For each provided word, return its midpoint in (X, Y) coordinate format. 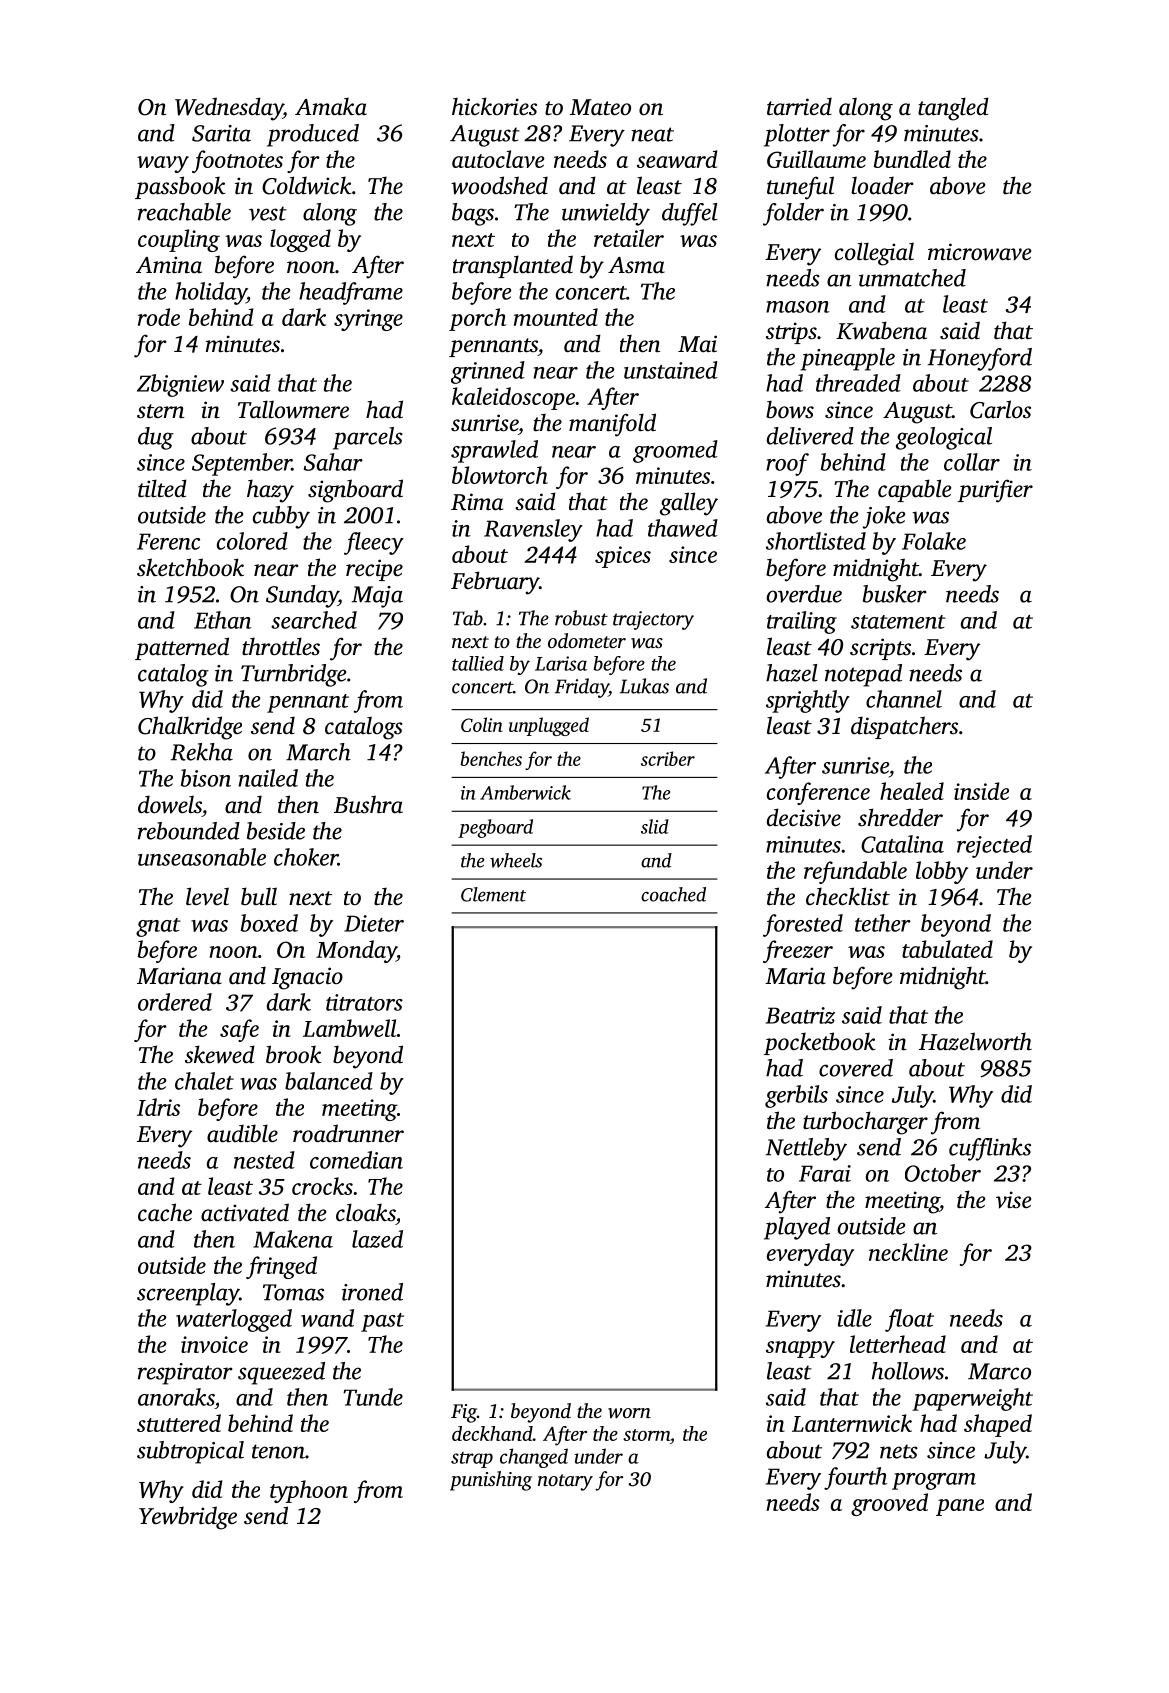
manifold (612, 425)
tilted (162, 488)
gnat (158, 927)
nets (899, 1451)
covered (856, 1068)
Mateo (600, 107)
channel (904, 699)
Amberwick (525, 792)
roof (787, 464)
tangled (953, 109)
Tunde (373, 1397)
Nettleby (806, 1149)
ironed (372, 1292)
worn (629, 1413)
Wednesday (229, 109)
